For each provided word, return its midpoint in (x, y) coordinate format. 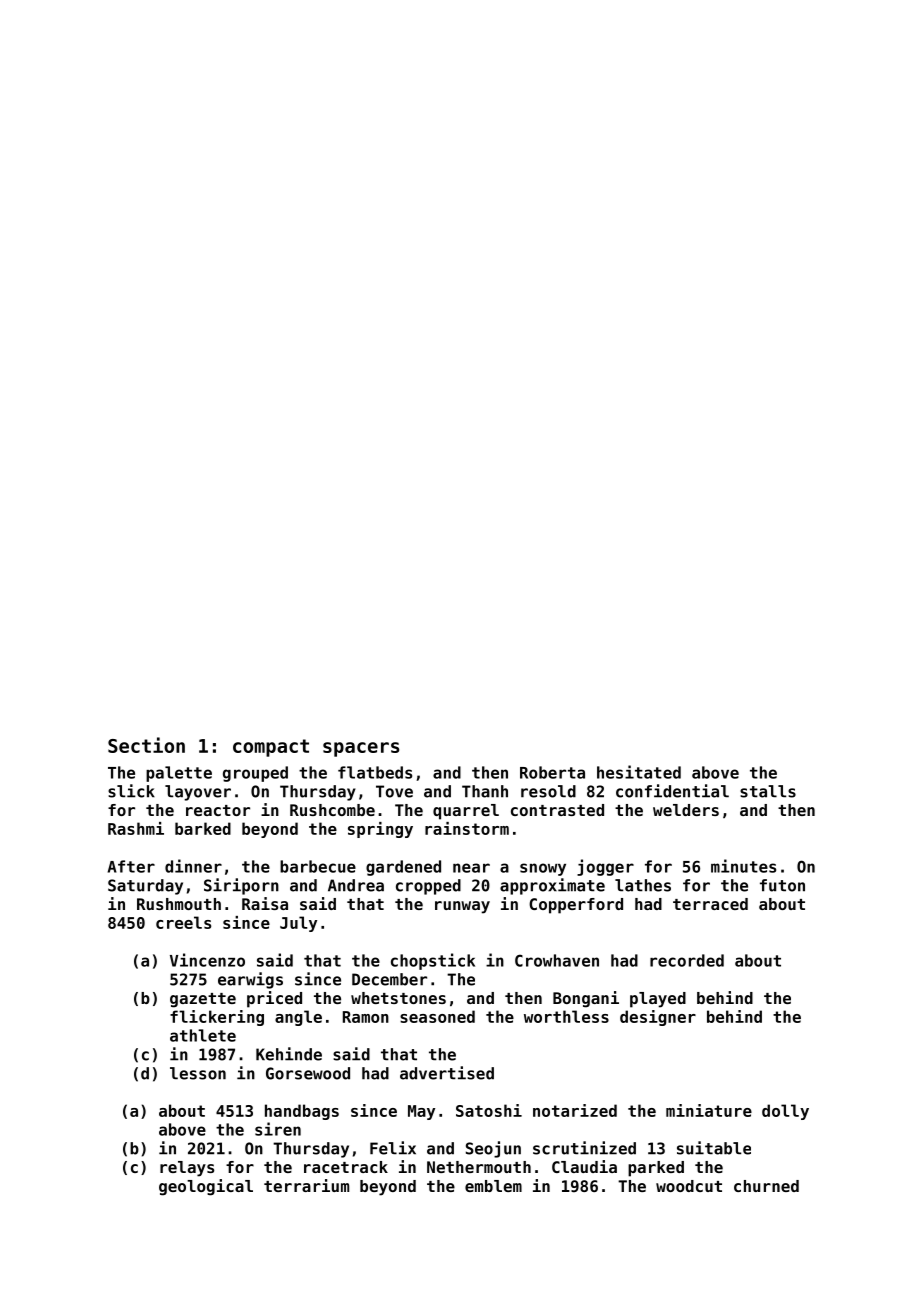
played (658, 1000)
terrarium (306, 1185)
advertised (447, 1073)
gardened (403, 868)
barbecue (318, 866)
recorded (687, 960)
